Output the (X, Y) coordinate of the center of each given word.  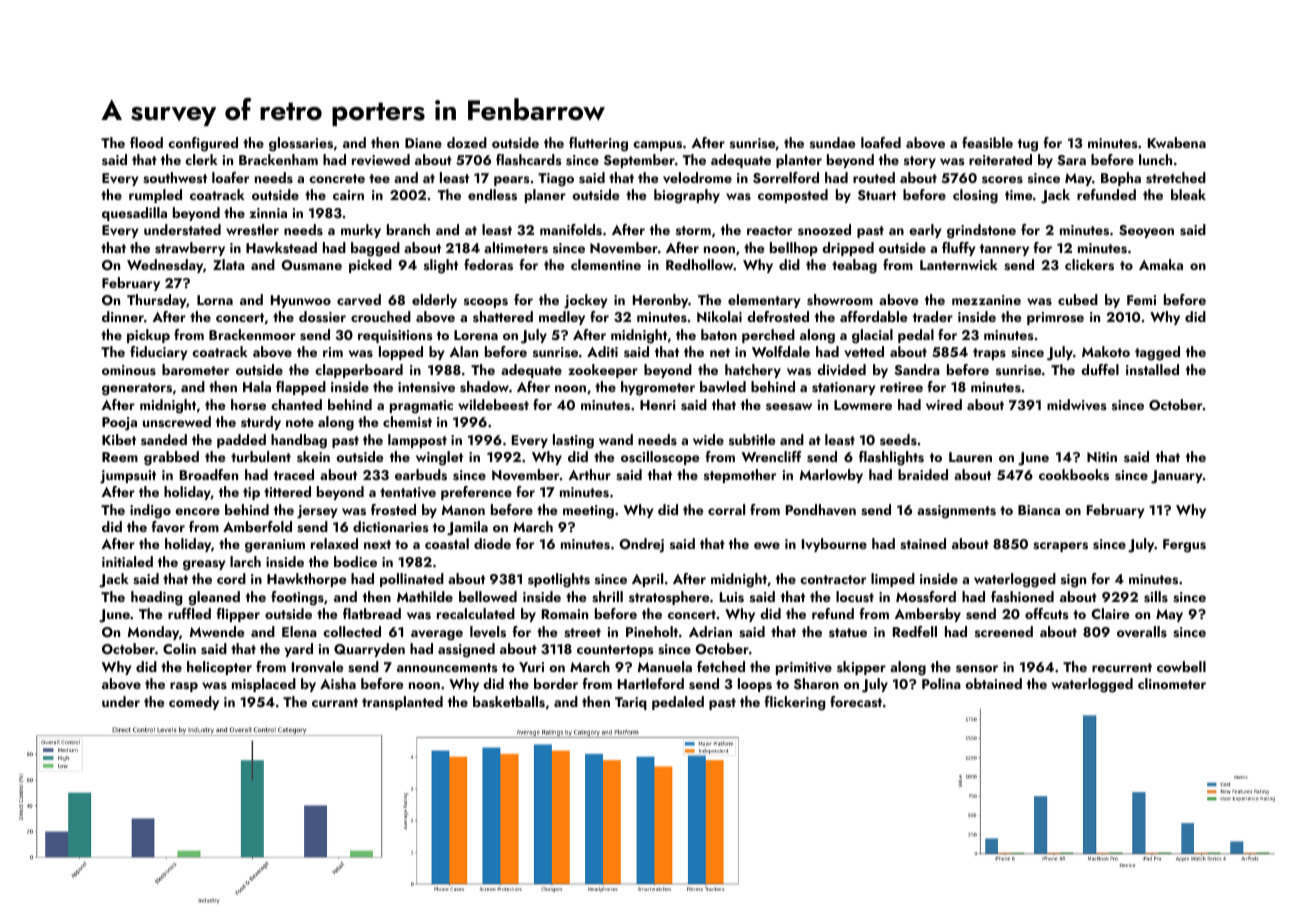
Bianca (1039, 510)
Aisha (338, 683)
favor (168, 527)
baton (719, 334)
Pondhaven (821, 509)
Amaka (1161, 264)
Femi (1141, 300)
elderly (434, 301)
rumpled (155, 196)
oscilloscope (660, 458)
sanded (164, 439)
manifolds (571, 230)
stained (923, 544)
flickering (794, 703)
